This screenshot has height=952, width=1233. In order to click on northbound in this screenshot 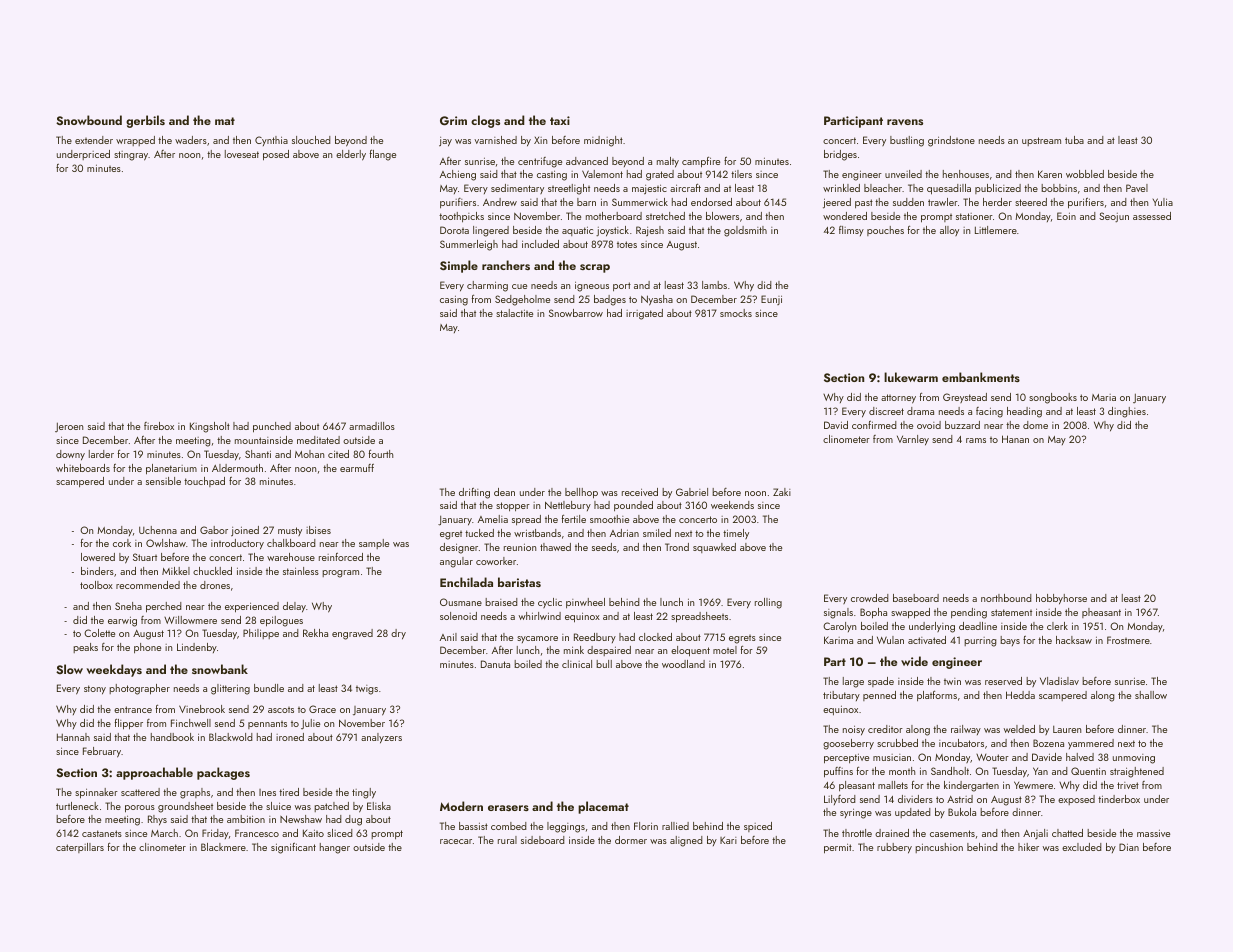, I will do `click(1006, 598)`.
